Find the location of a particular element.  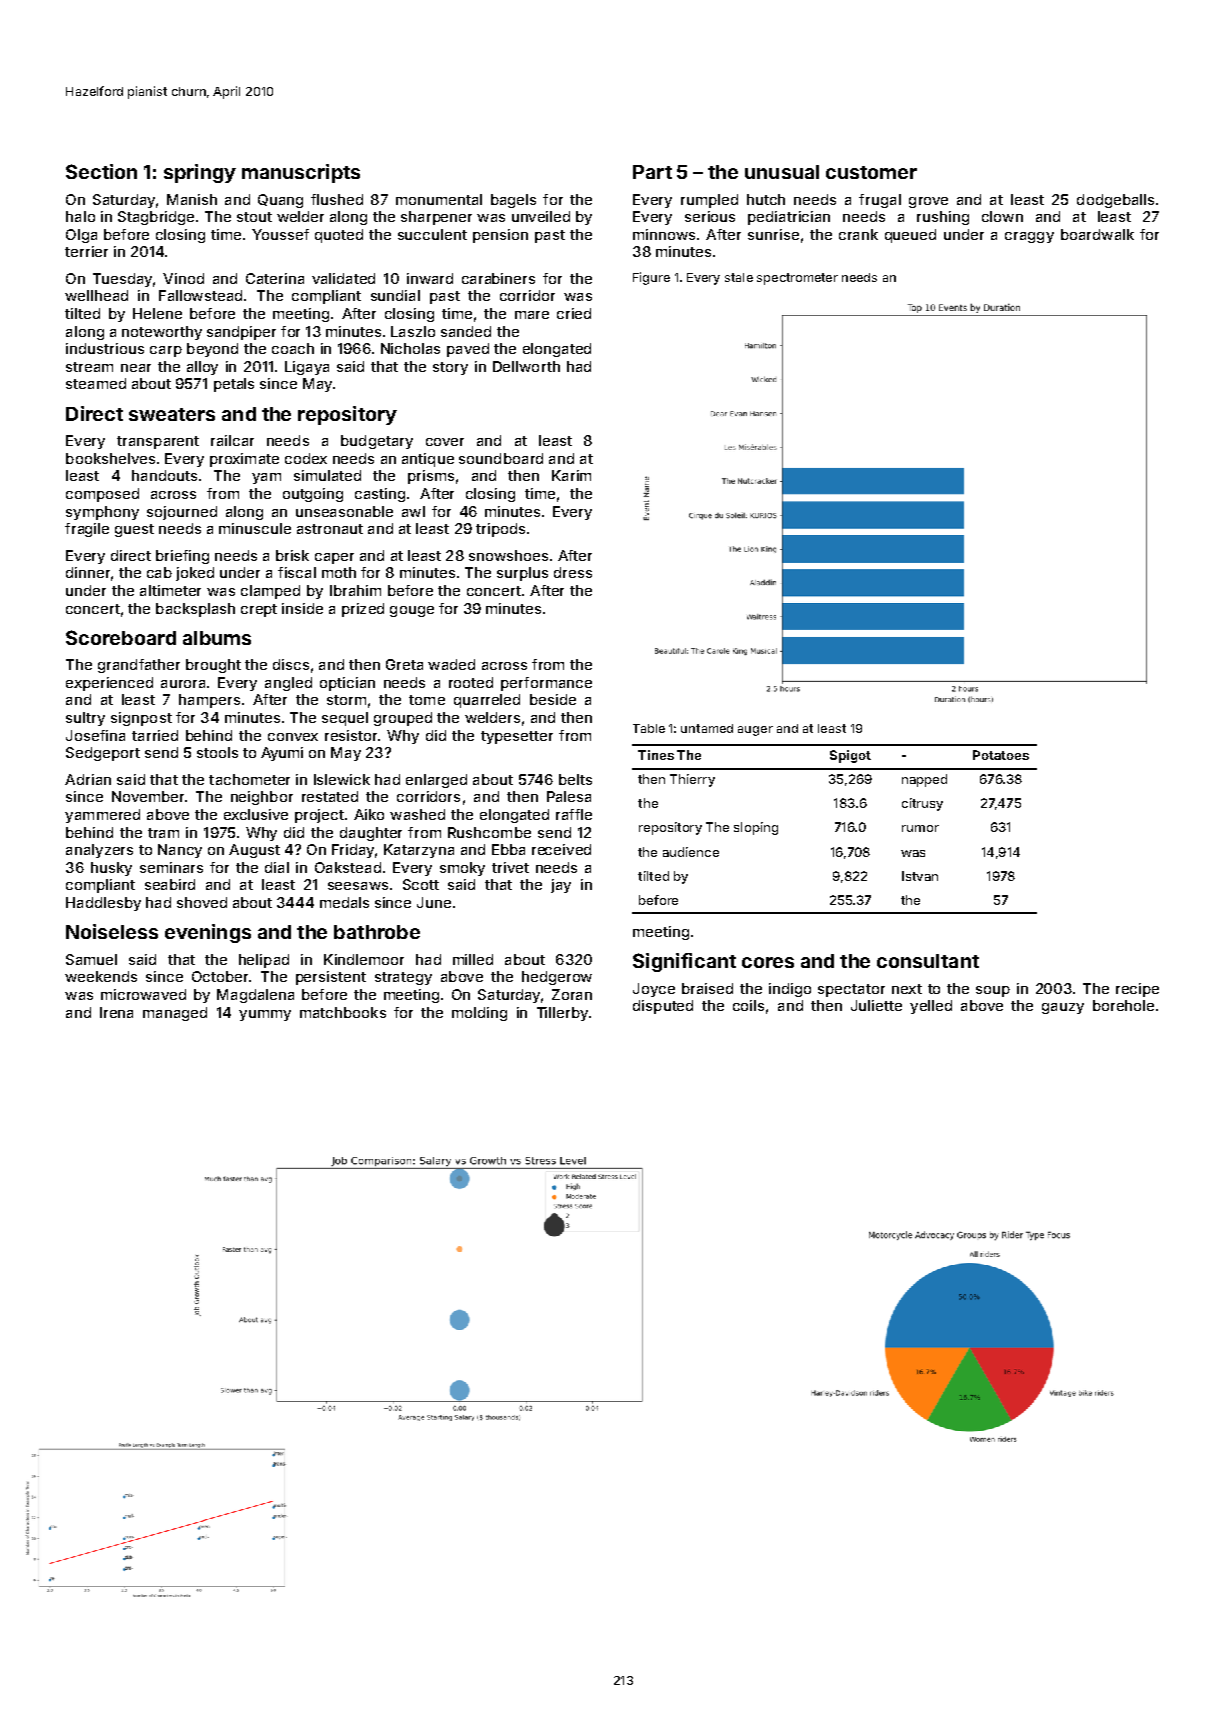

dinner is located at coordinates (88, 572).
